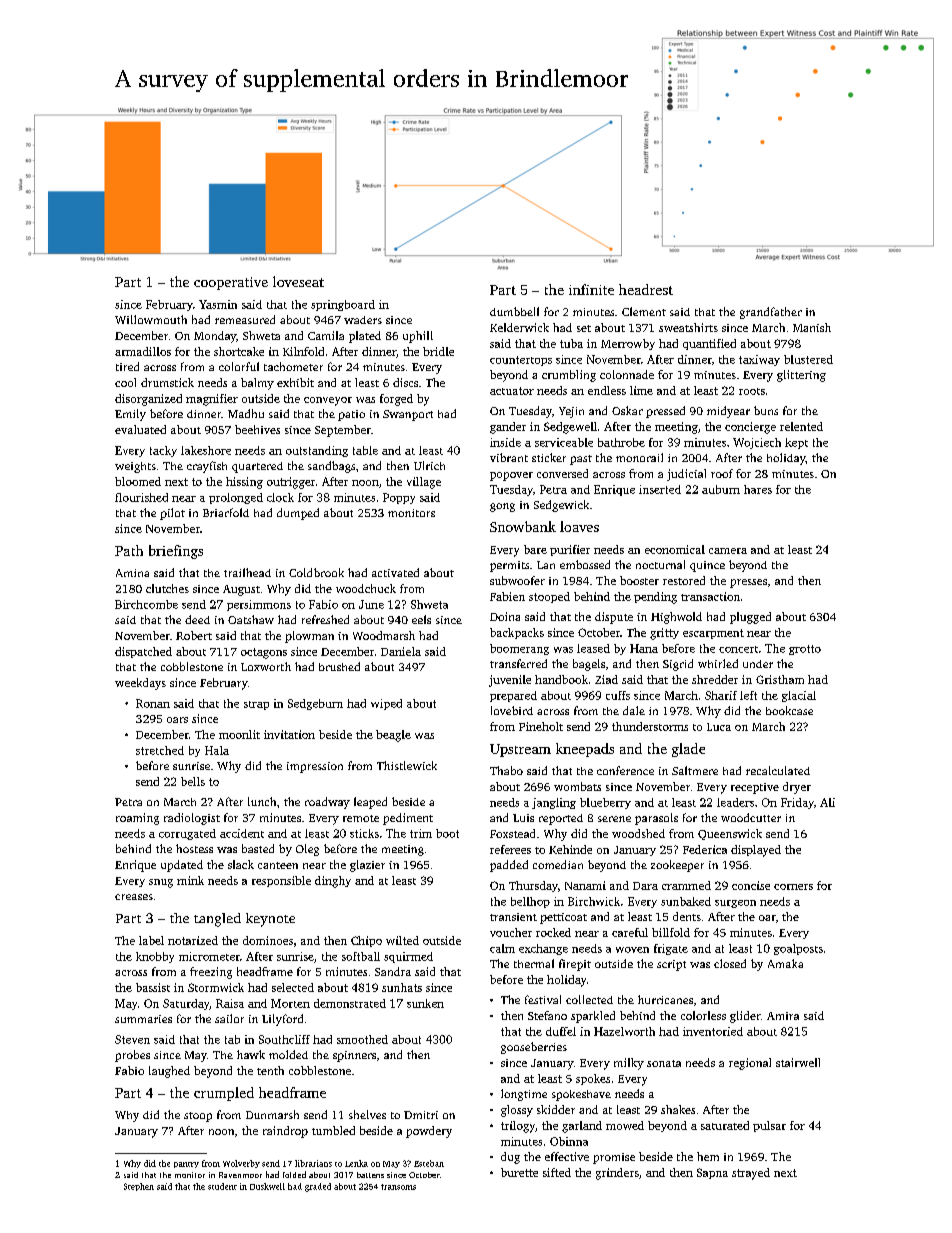 This screenshot has height=1233, width=952. Describe the element at coordinates (438, 351) in the screenshot. I see `bridle` at that location.
